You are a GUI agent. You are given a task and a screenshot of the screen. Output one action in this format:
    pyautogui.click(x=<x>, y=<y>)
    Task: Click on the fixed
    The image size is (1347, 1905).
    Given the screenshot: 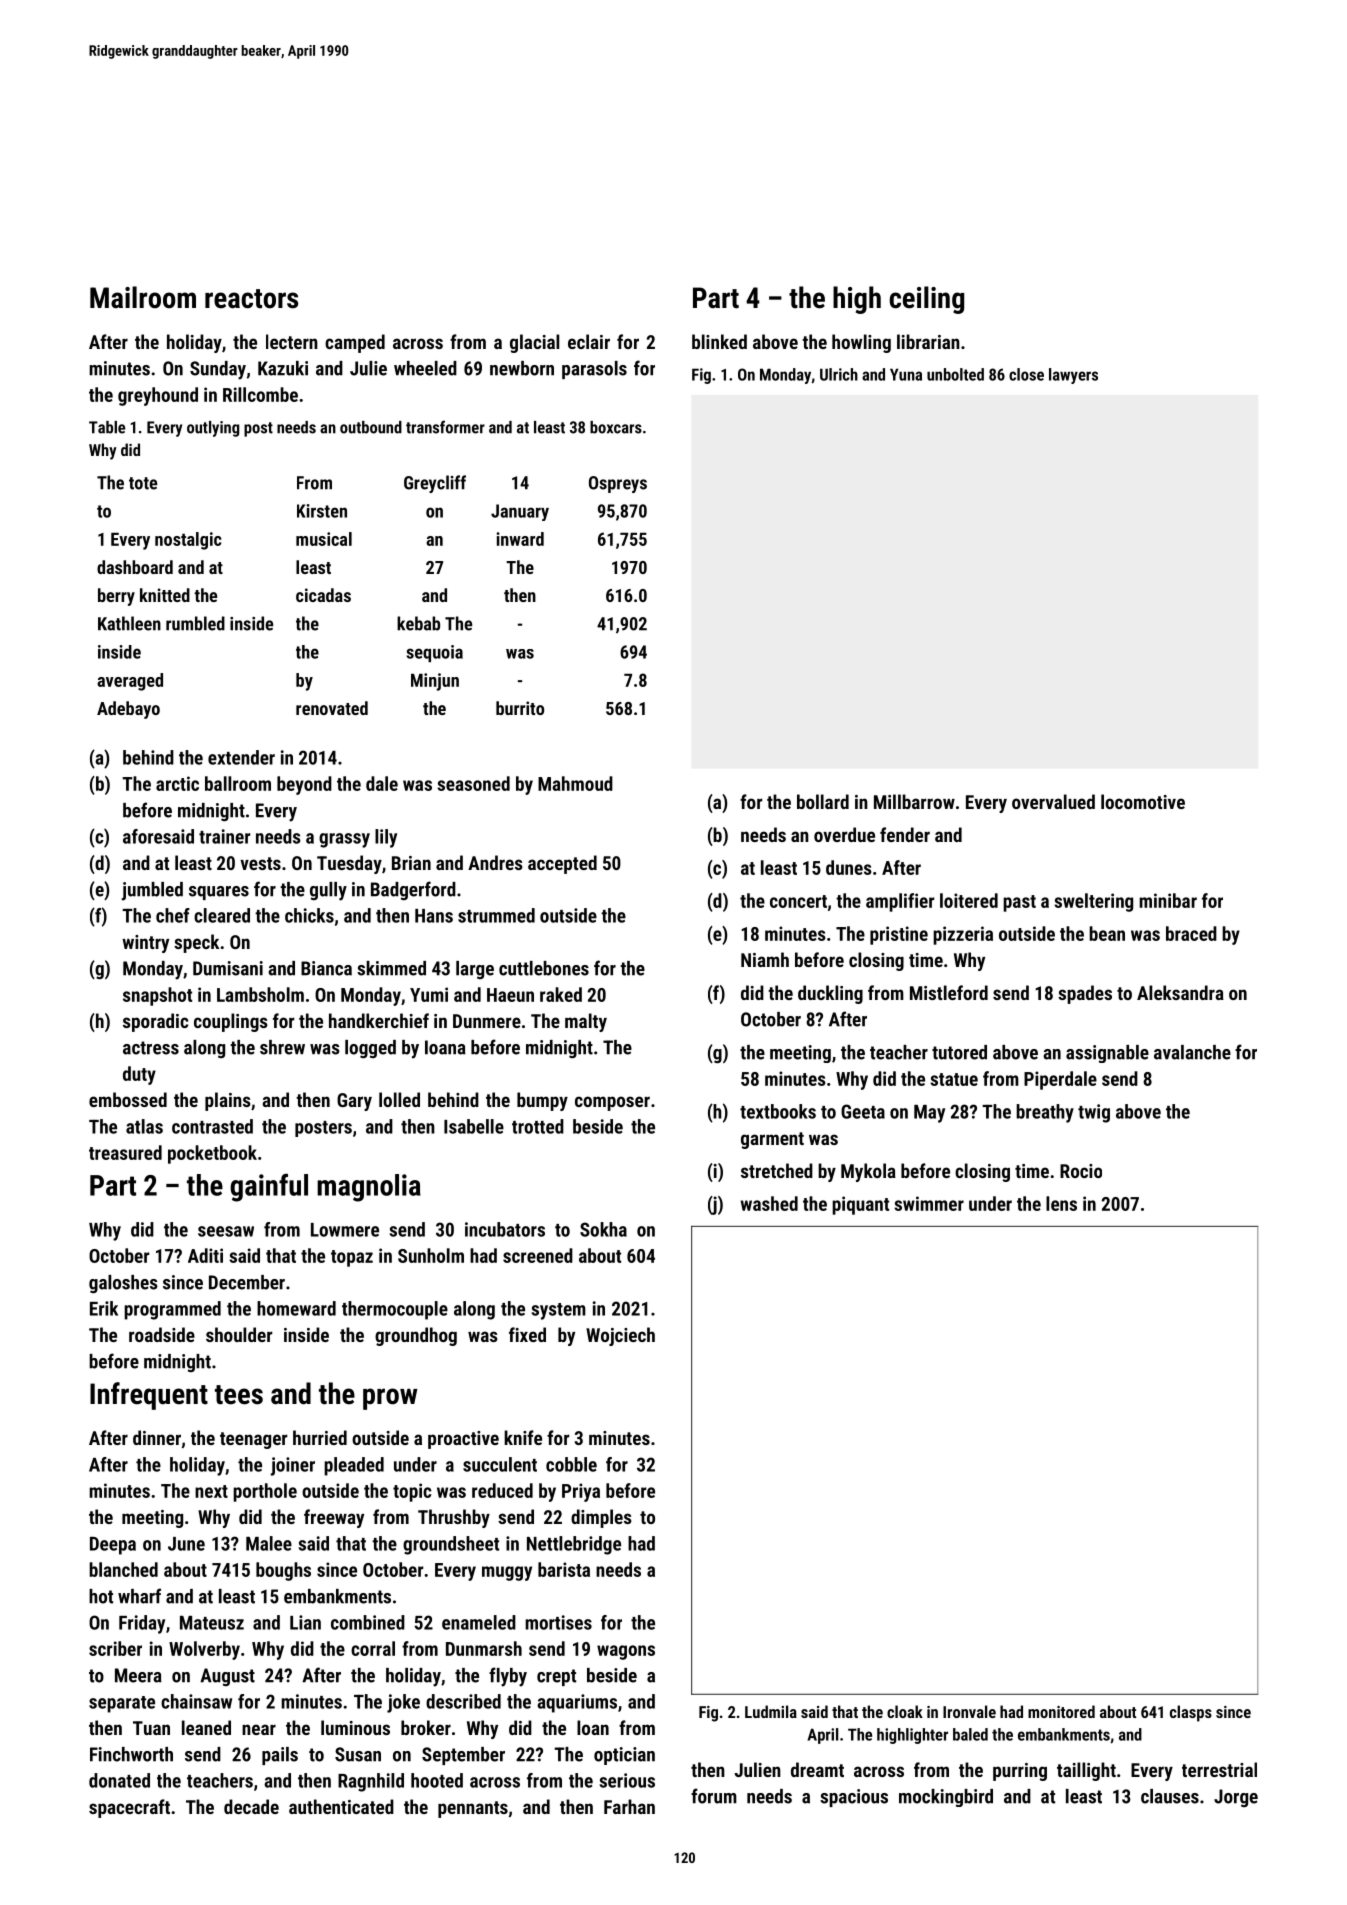 What is the action you would take?
    pyautogui.click(x=527, y=1334)
